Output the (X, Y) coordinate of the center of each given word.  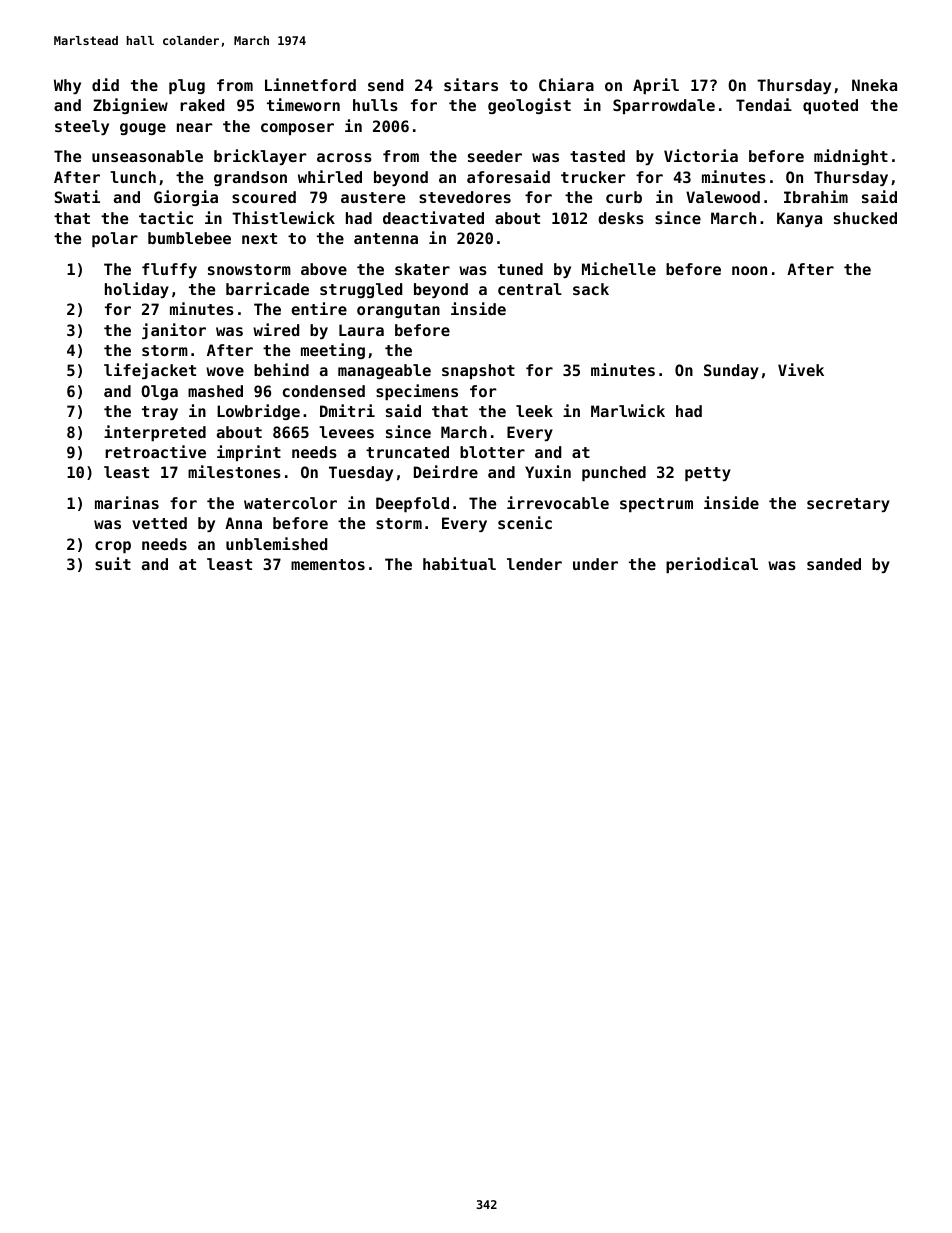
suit (113, 563)
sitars (471, 84)
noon (749, 270)
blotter (492, 452)
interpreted (155, 433)
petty (708, 474)
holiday (137, 290)
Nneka (874, 85)
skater (422, 269)
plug (187, 86)
